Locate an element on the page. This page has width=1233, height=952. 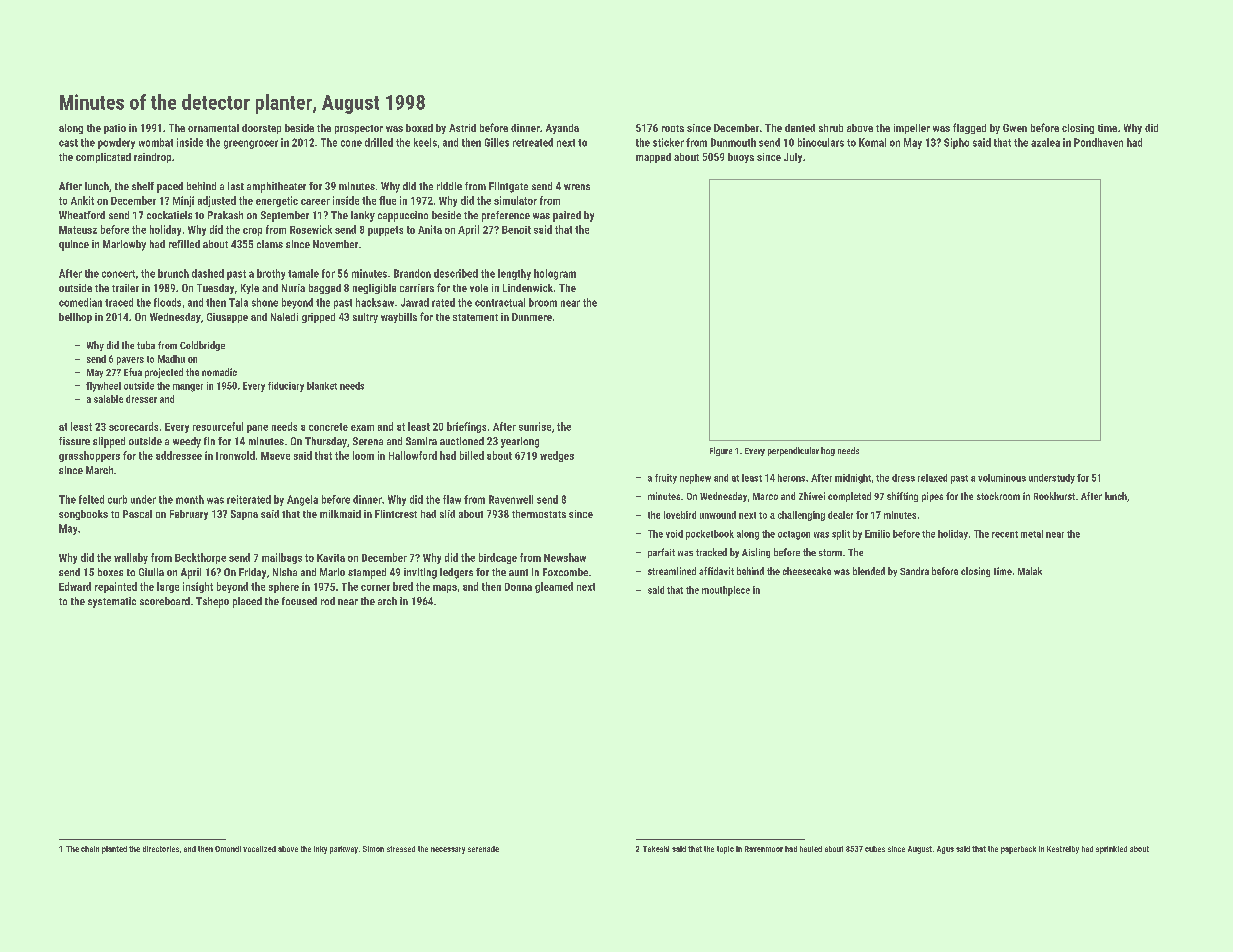
Omondi is located at coordinates (228, 849).
